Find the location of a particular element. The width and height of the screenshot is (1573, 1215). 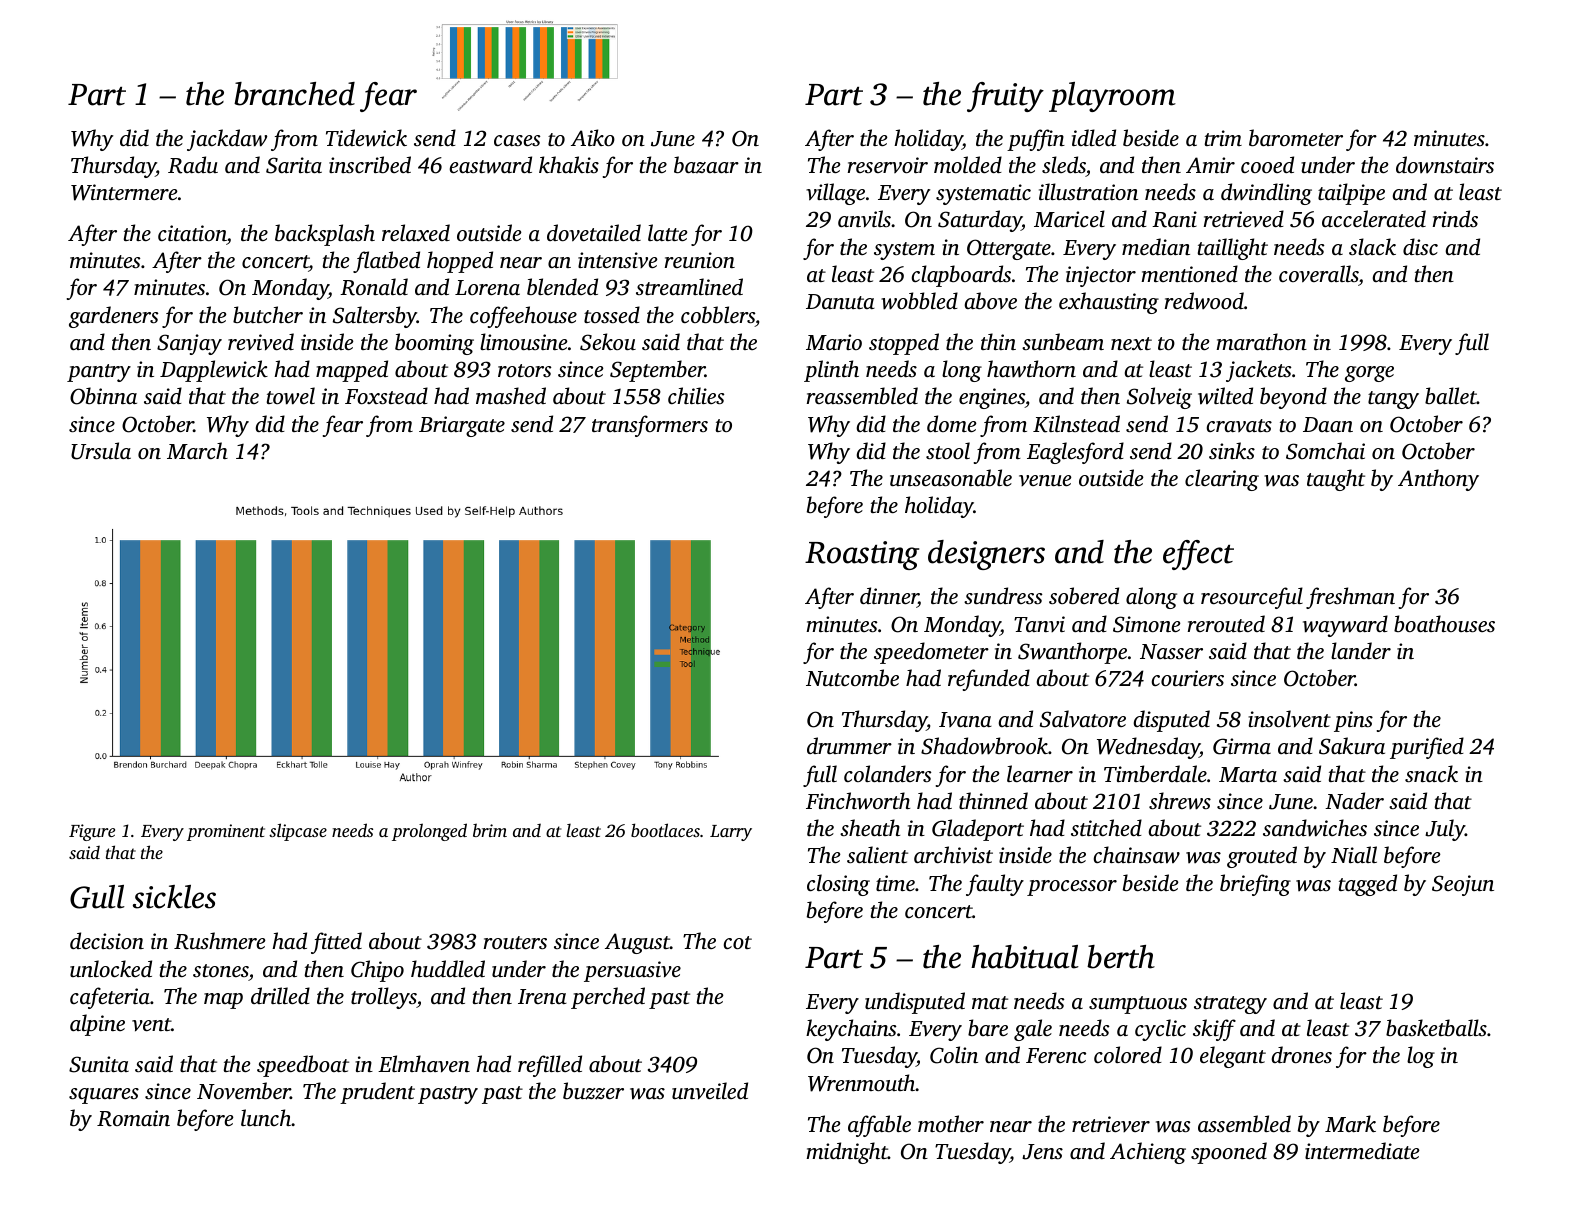

playroom is located at coordinates (1112, 97).
